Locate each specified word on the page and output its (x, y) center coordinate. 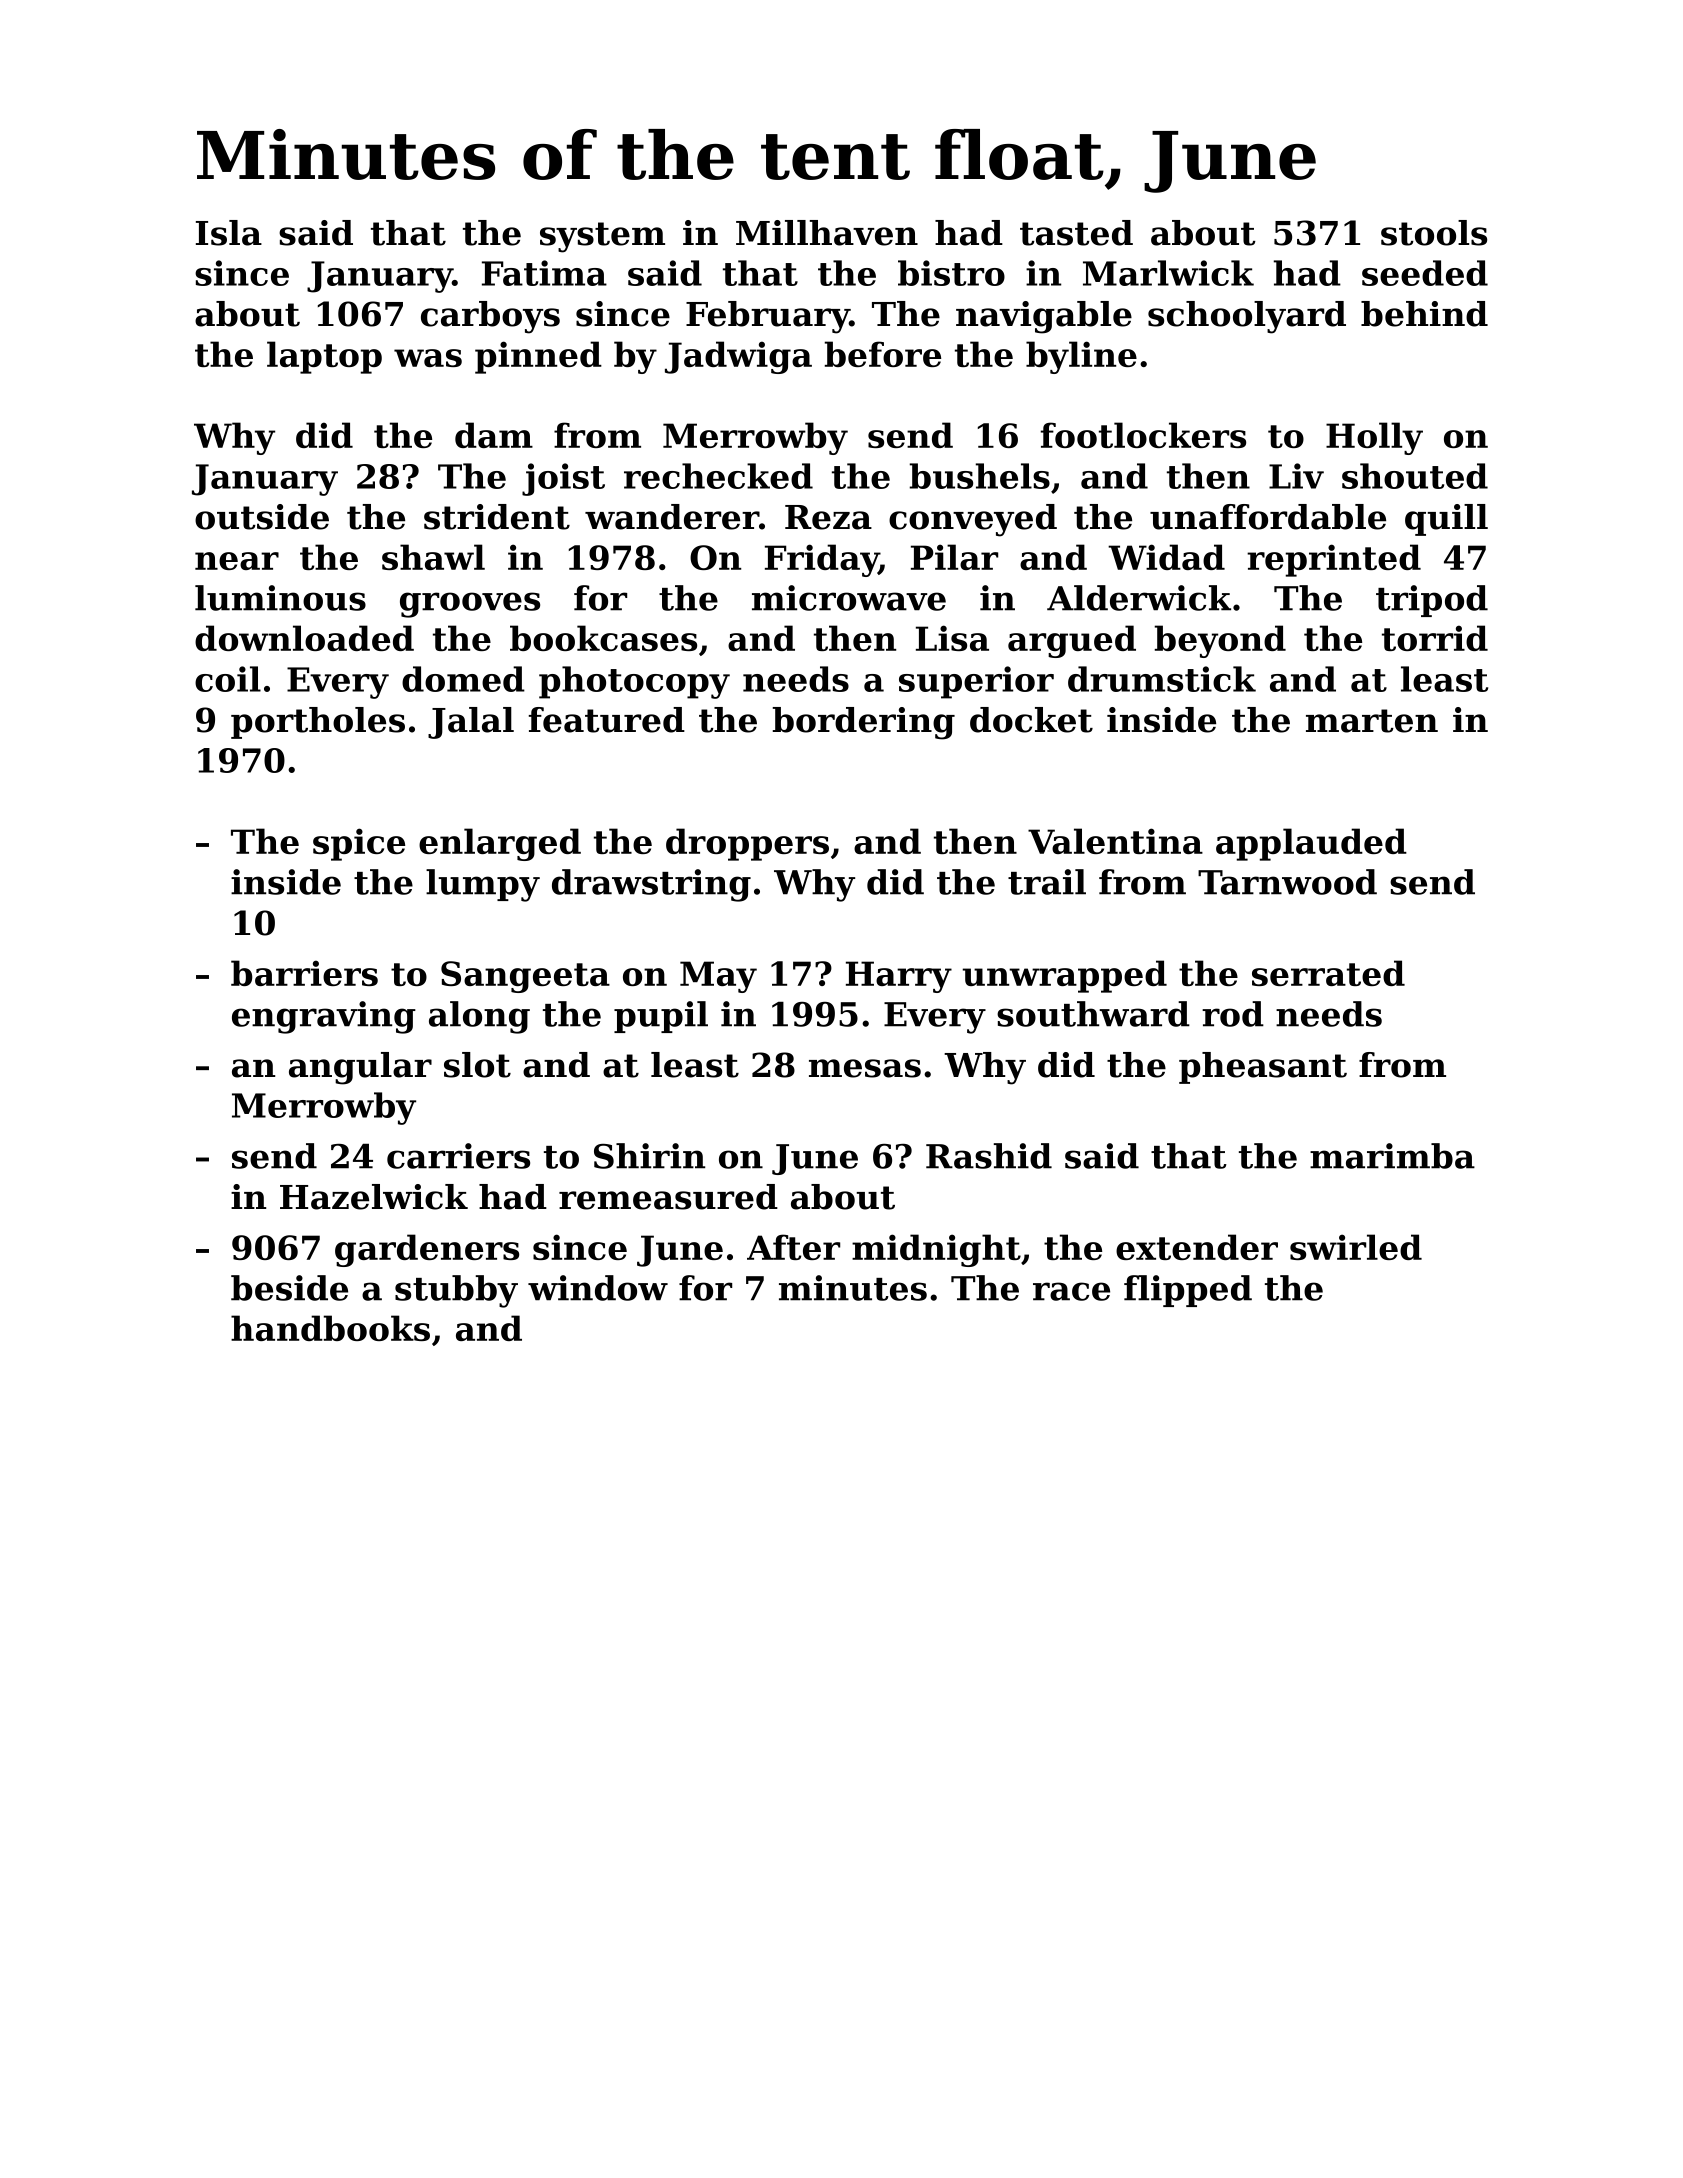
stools (1434, 233)
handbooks (330, 1328)
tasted (1076, 233)
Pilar (954, 557)
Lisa (952, 638)
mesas (865, 1068)
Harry (899, 977)
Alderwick (1139, 598)
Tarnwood (1287, 882)
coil (228, 679)
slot (477, 1065)
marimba (1392, 1156)
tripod (1432, 601)
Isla (229, 233)
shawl (433, 557)
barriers (304, 973)
